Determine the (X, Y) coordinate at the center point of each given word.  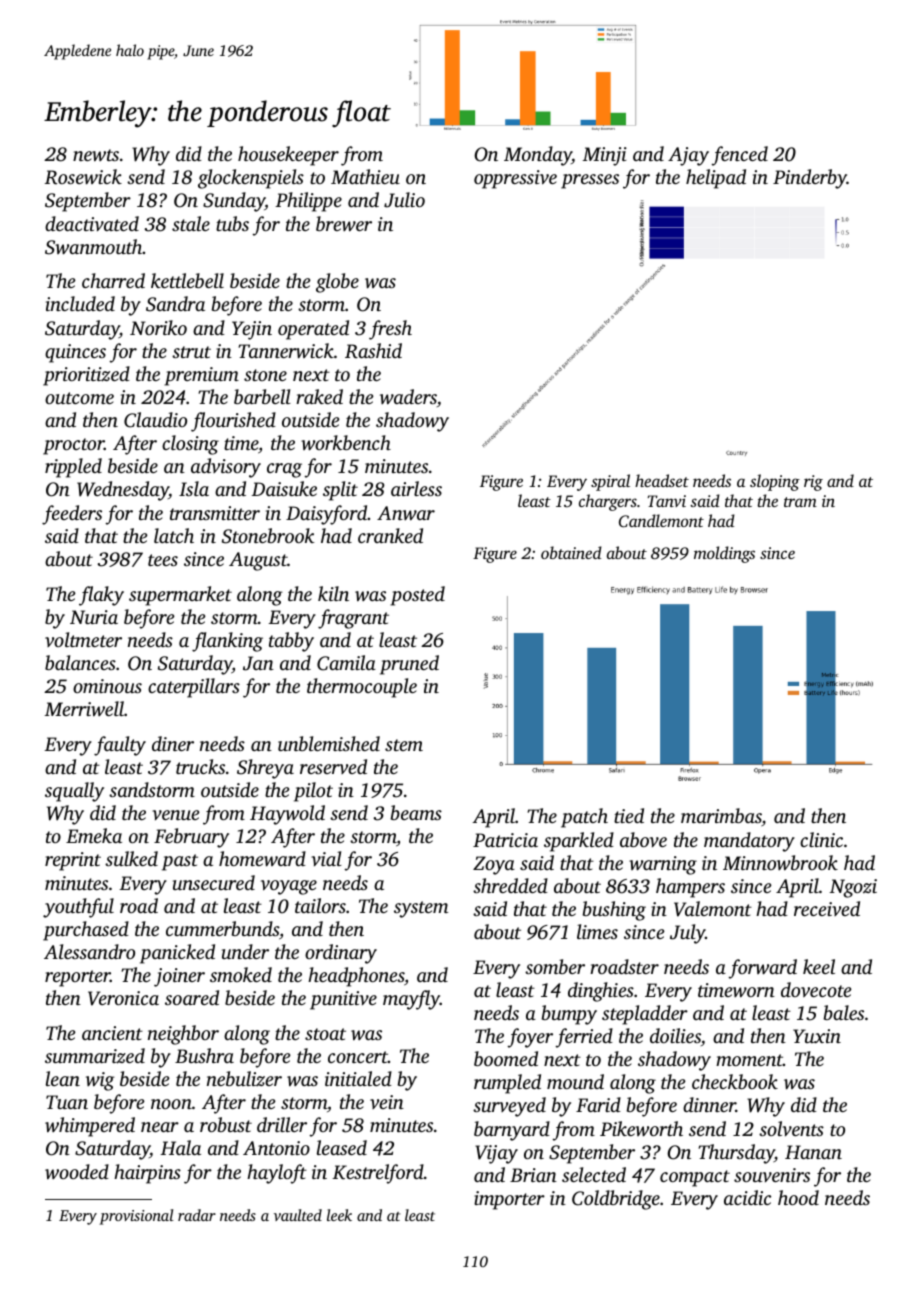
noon (171, 1104)
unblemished (329, 743)
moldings (724, 554)
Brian (533, 1175)
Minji (605, 156)
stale (191, 223)
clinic (821, 839)
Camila (346, 663)
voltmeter (83, 639)
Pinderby (810, 179)
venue (175, 815)
